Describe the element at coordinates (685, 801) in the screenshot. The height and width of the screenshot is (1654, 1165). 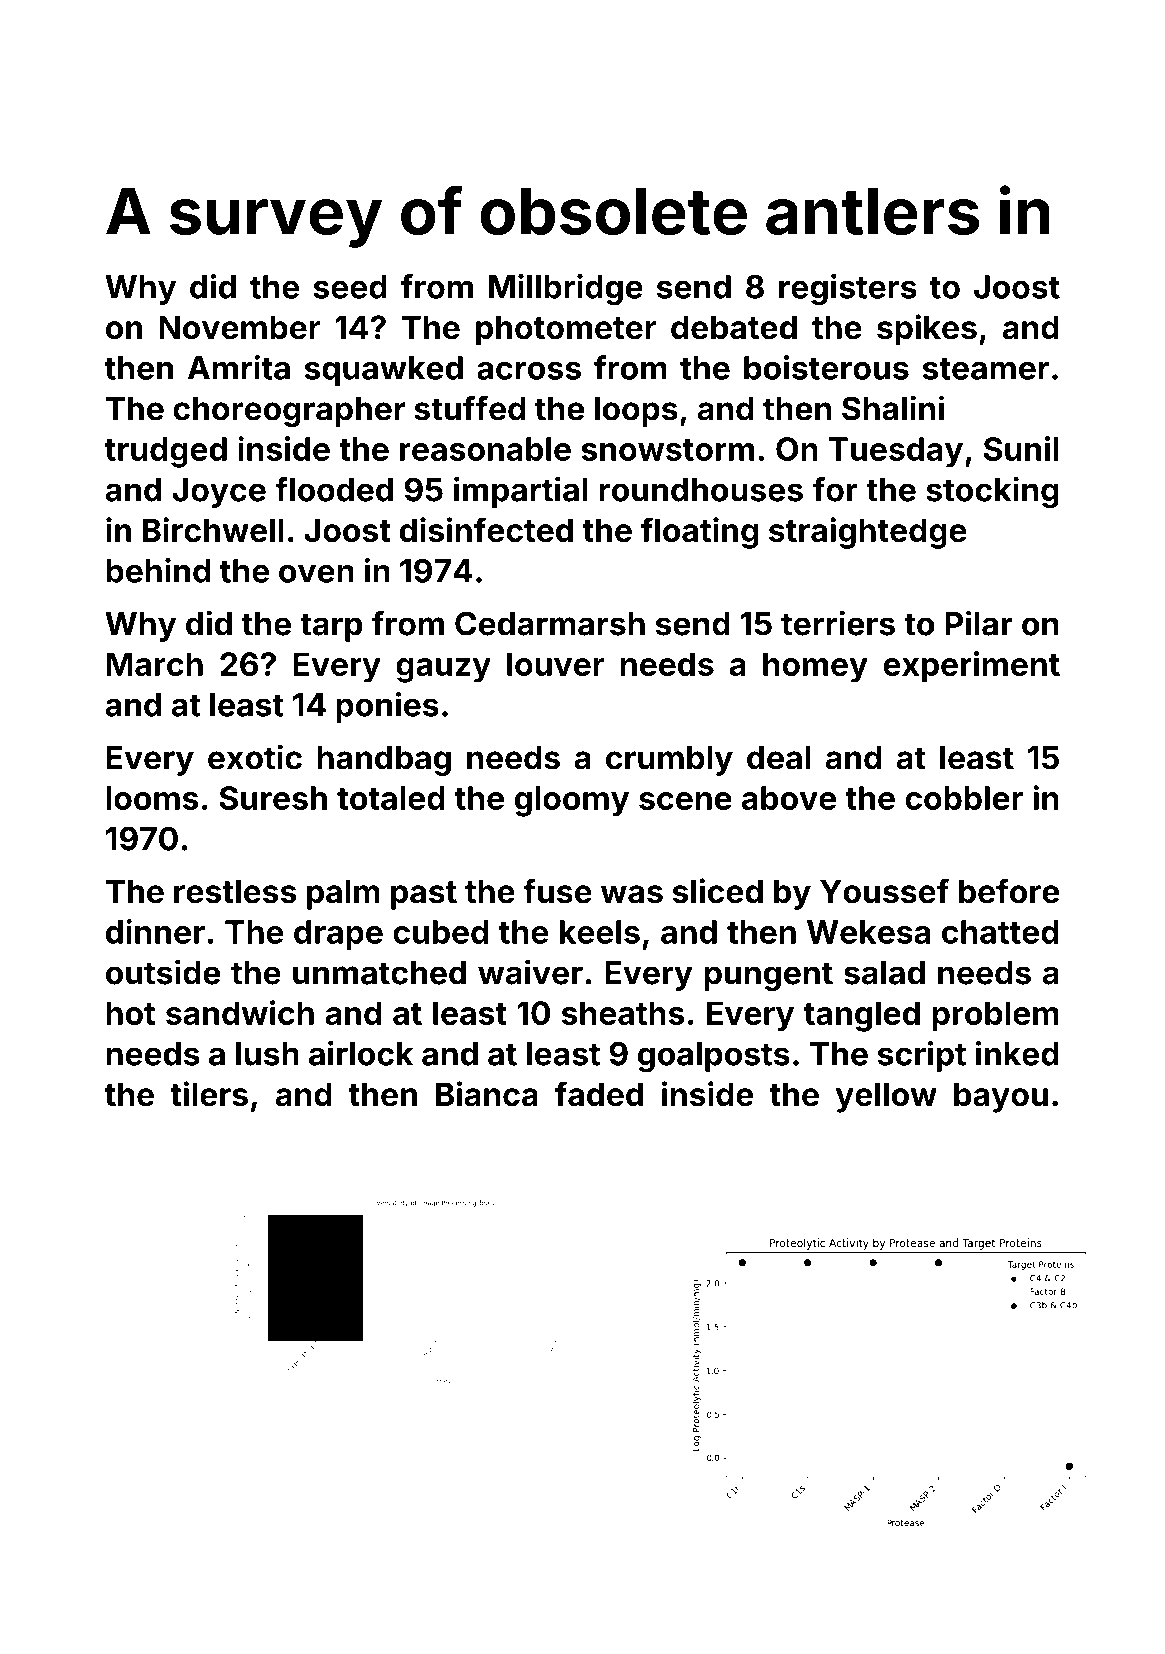
I see `scene` at that location.
